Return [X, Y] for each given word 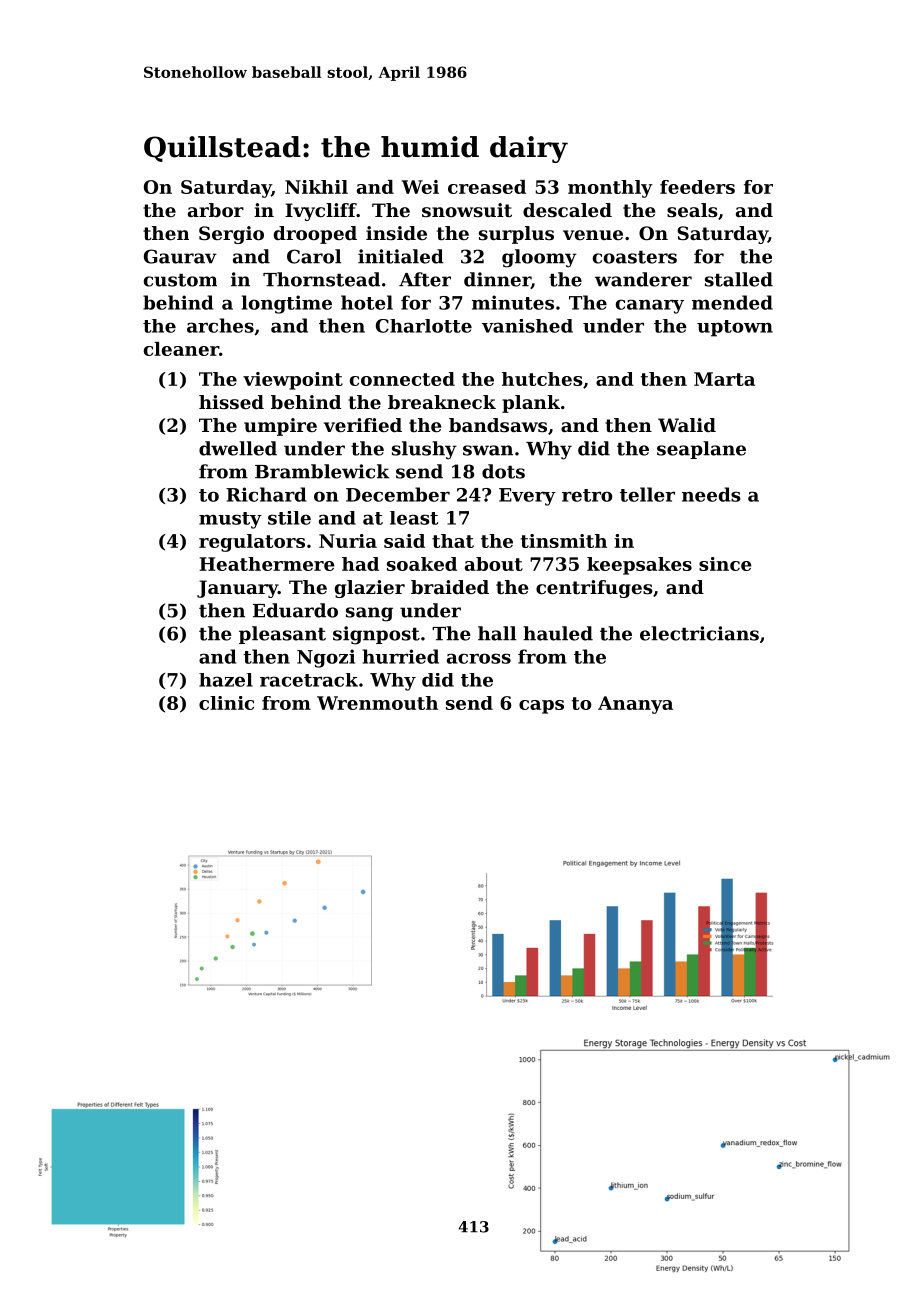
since [725, 564]
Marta [724, 379]
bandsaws [498, 425]
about [494, 564]
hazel [226, 680]
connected [402, 379]
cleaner [181, 349]
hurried [400, 656]
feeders [697, 187]
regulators [252, 543]
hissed [231, 402]
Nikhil [316, 187]
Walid [687, 425]
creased [487, 187]
